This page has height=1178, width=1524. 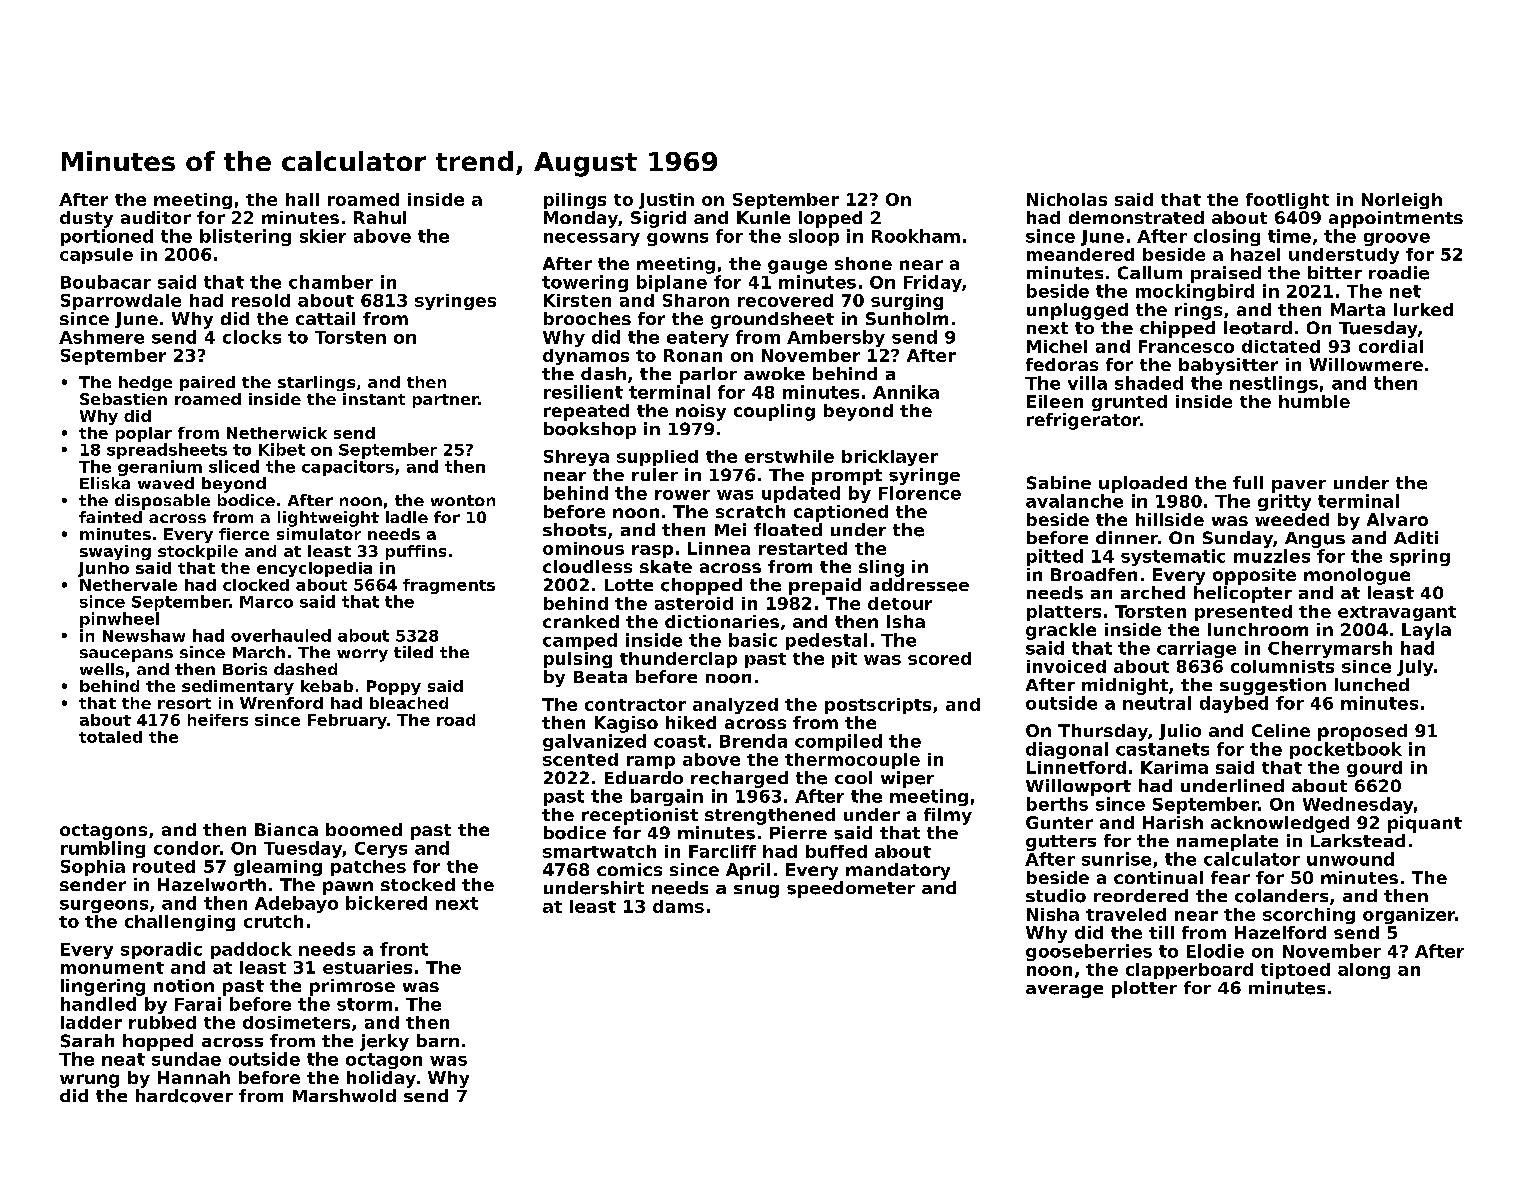 I want to click on rubbed, so click(x=162, y=1022).
